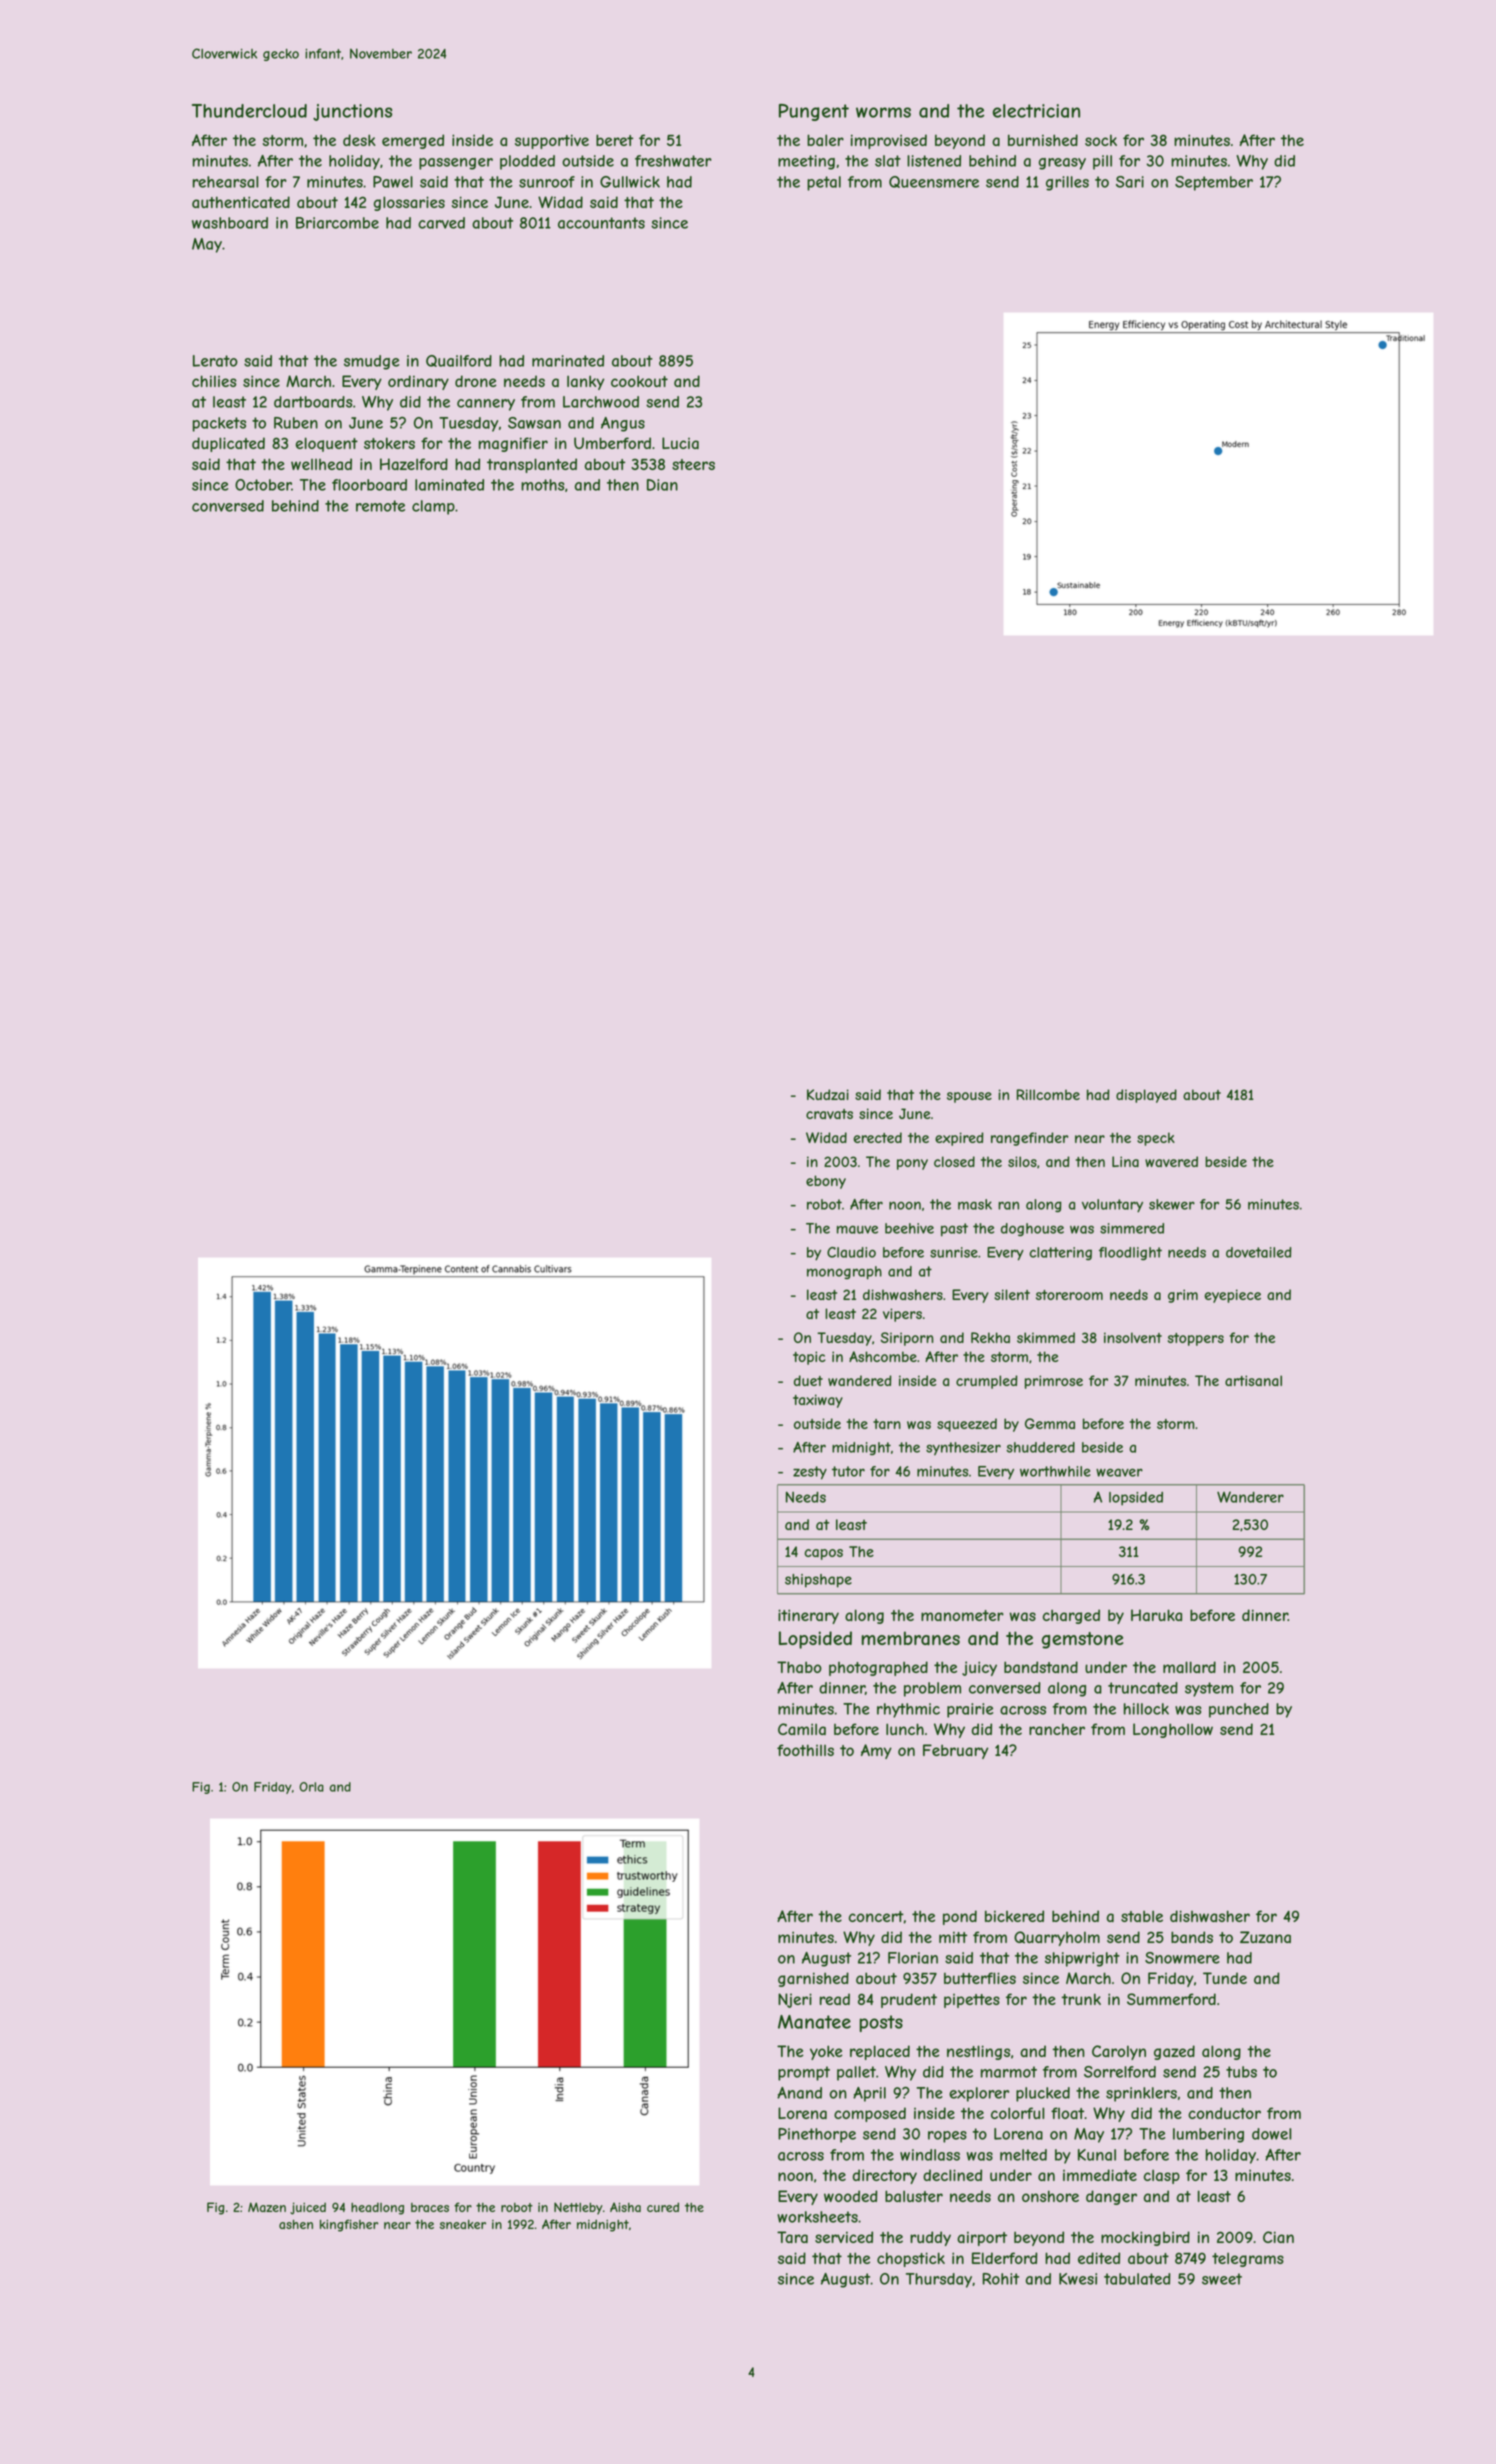 The height and width of the image is (2464, 1496). Describe the element at coordinates (805, 1750) in the image. I see `foothills` at that location.
